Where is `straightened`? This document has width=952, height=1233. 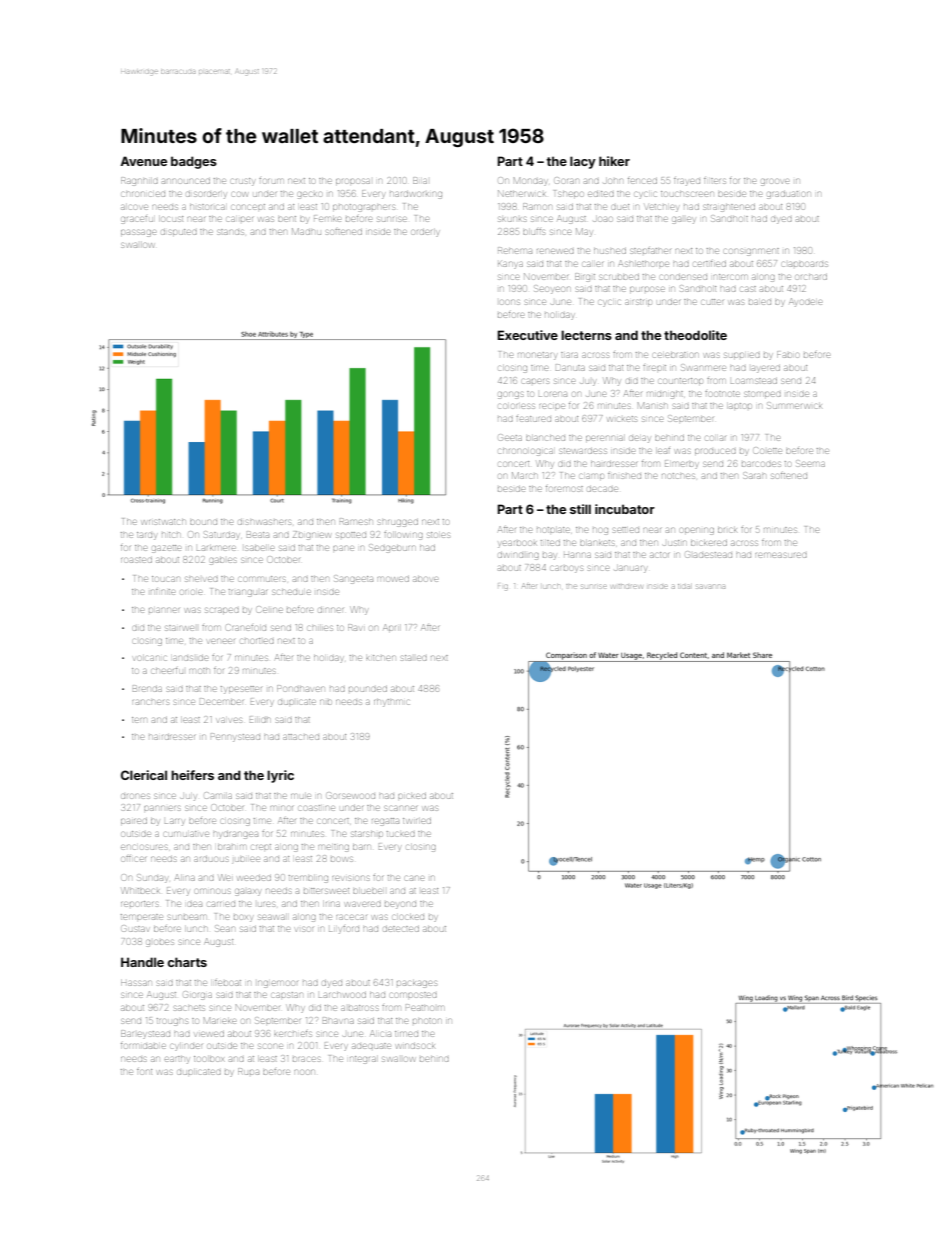
straightened is located at coordinates (729, 208).
